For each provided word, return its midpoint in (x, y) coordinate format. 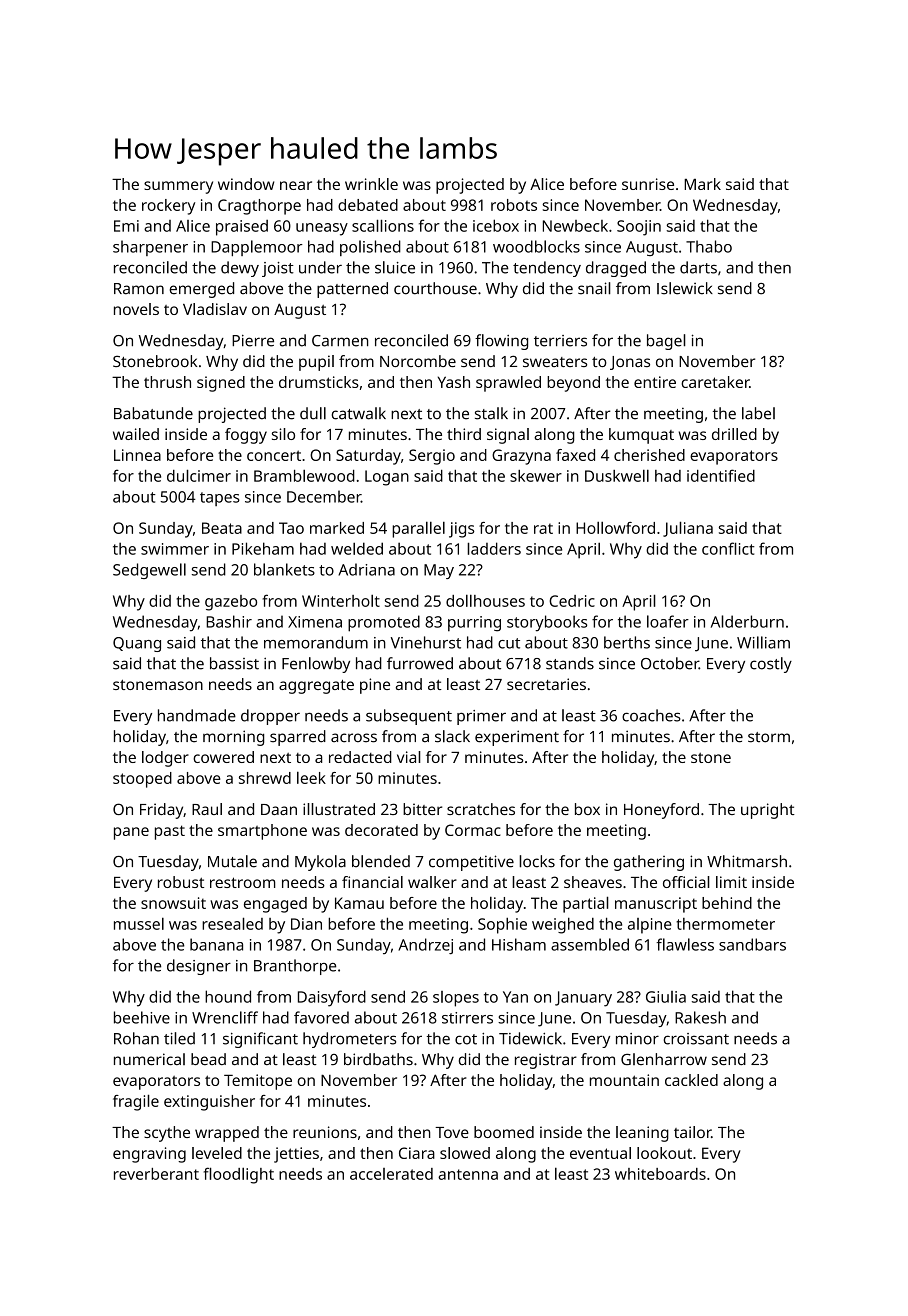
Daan (279, 809)
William (763, 642)
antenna (468, 1174)
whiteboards (660, 1174)
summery (178, 187)
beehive (142, 1017)
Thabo (709, 246)
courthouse (435, 288)
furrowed (420, 663)
